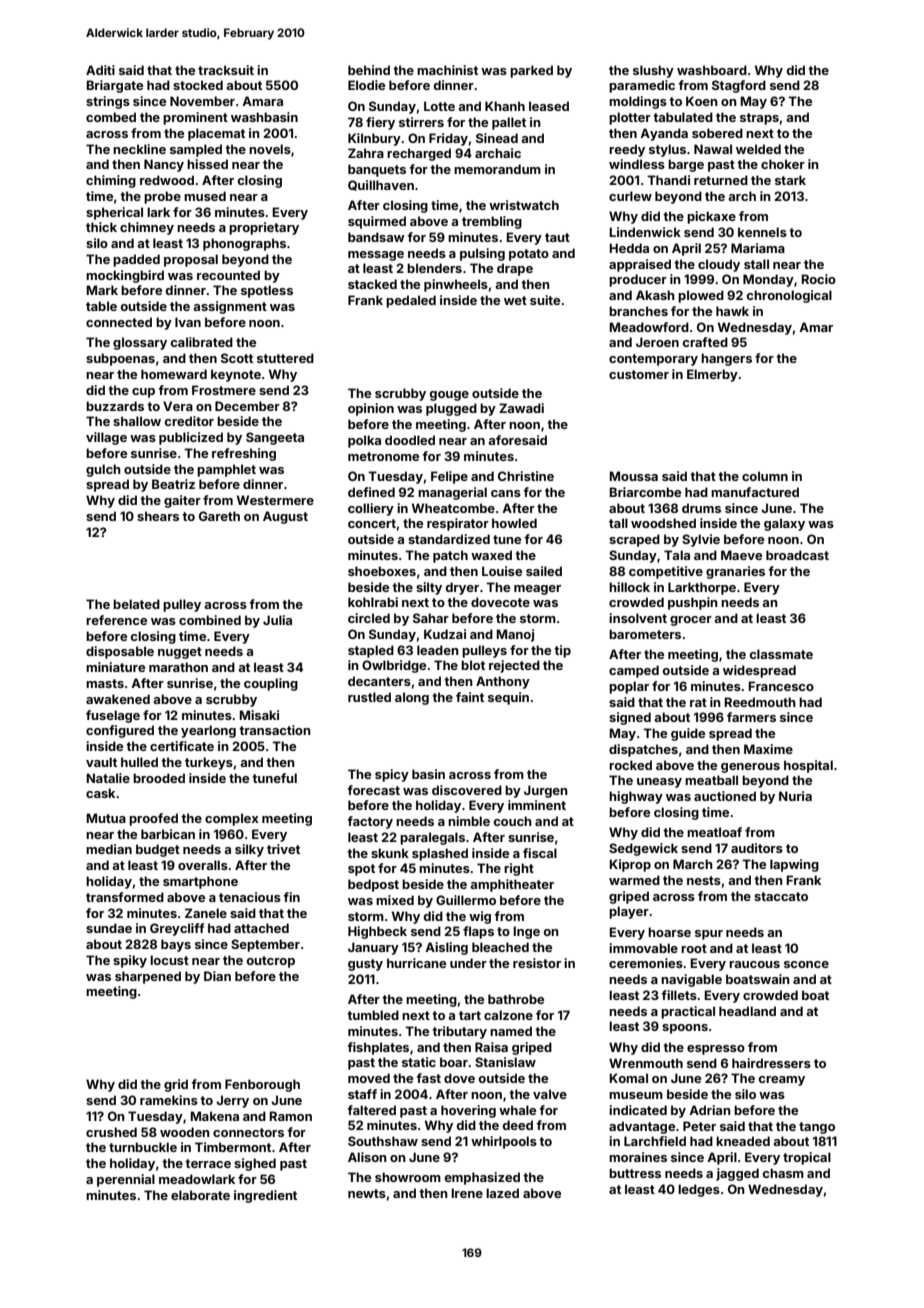  What do you see at coordinates (277, 620) in the screenshot?
I see `Julia` at bounding box center [277, 620].
